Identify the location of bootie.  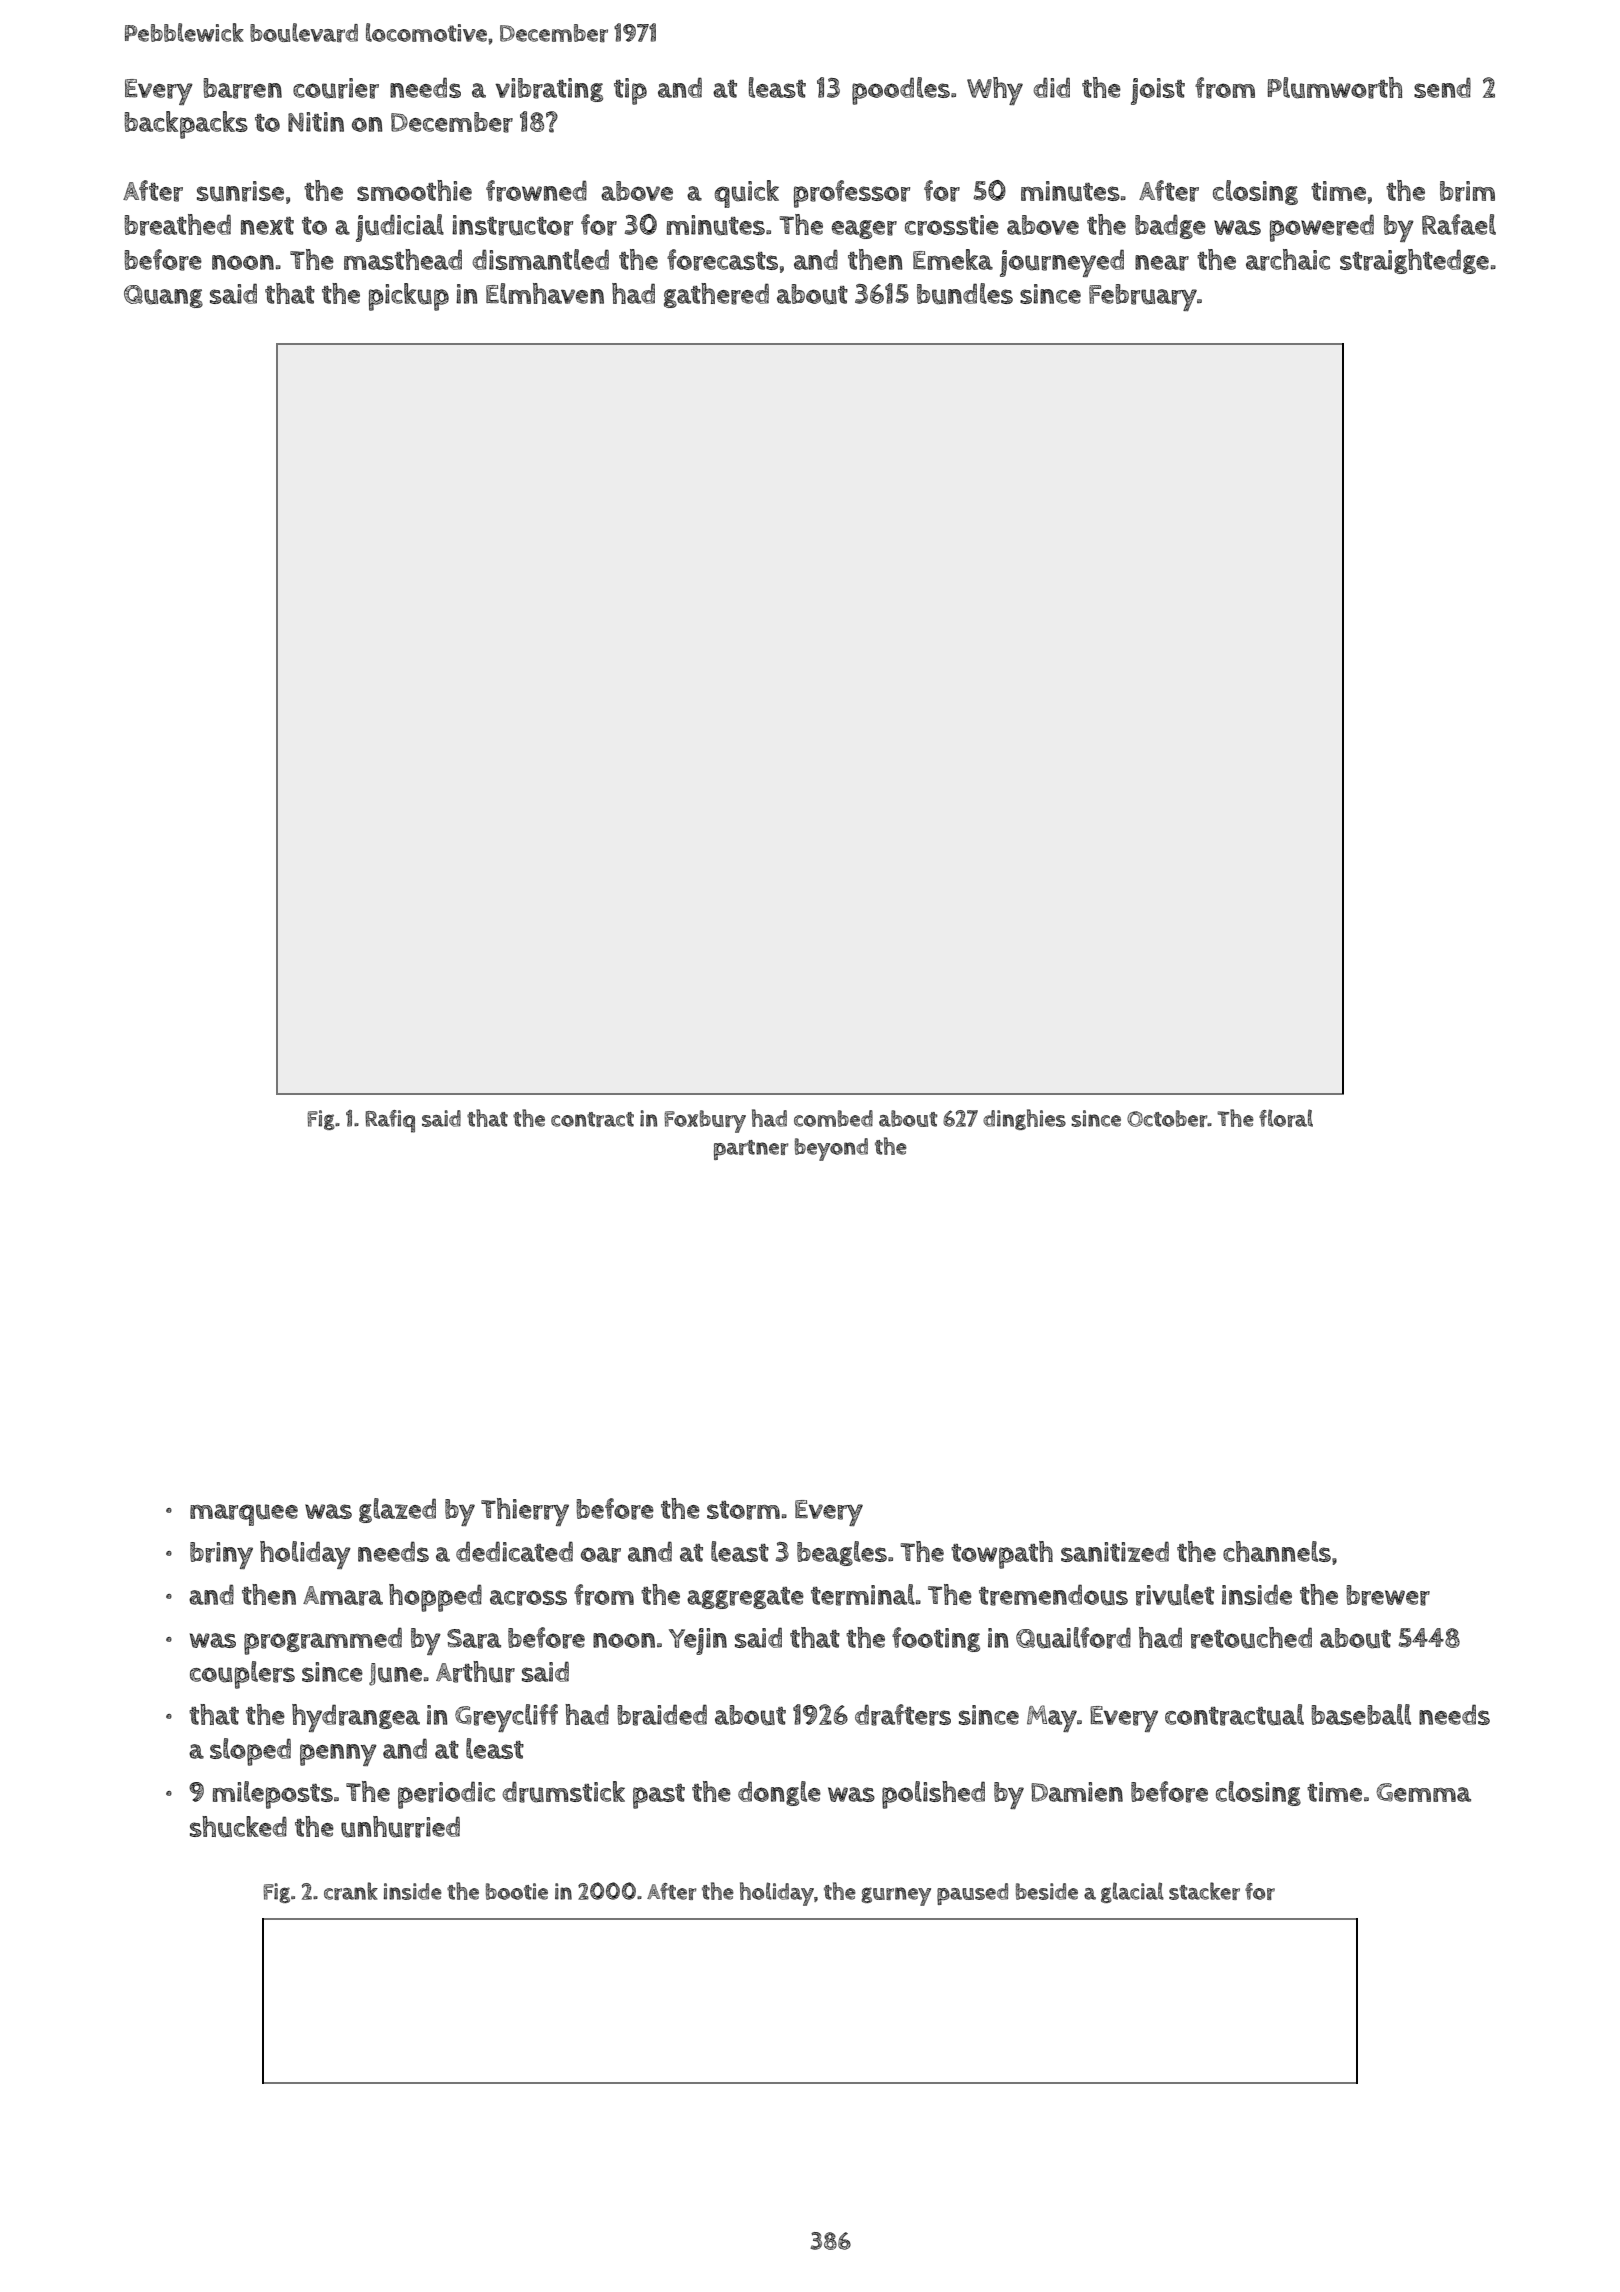
(517, 1891).
